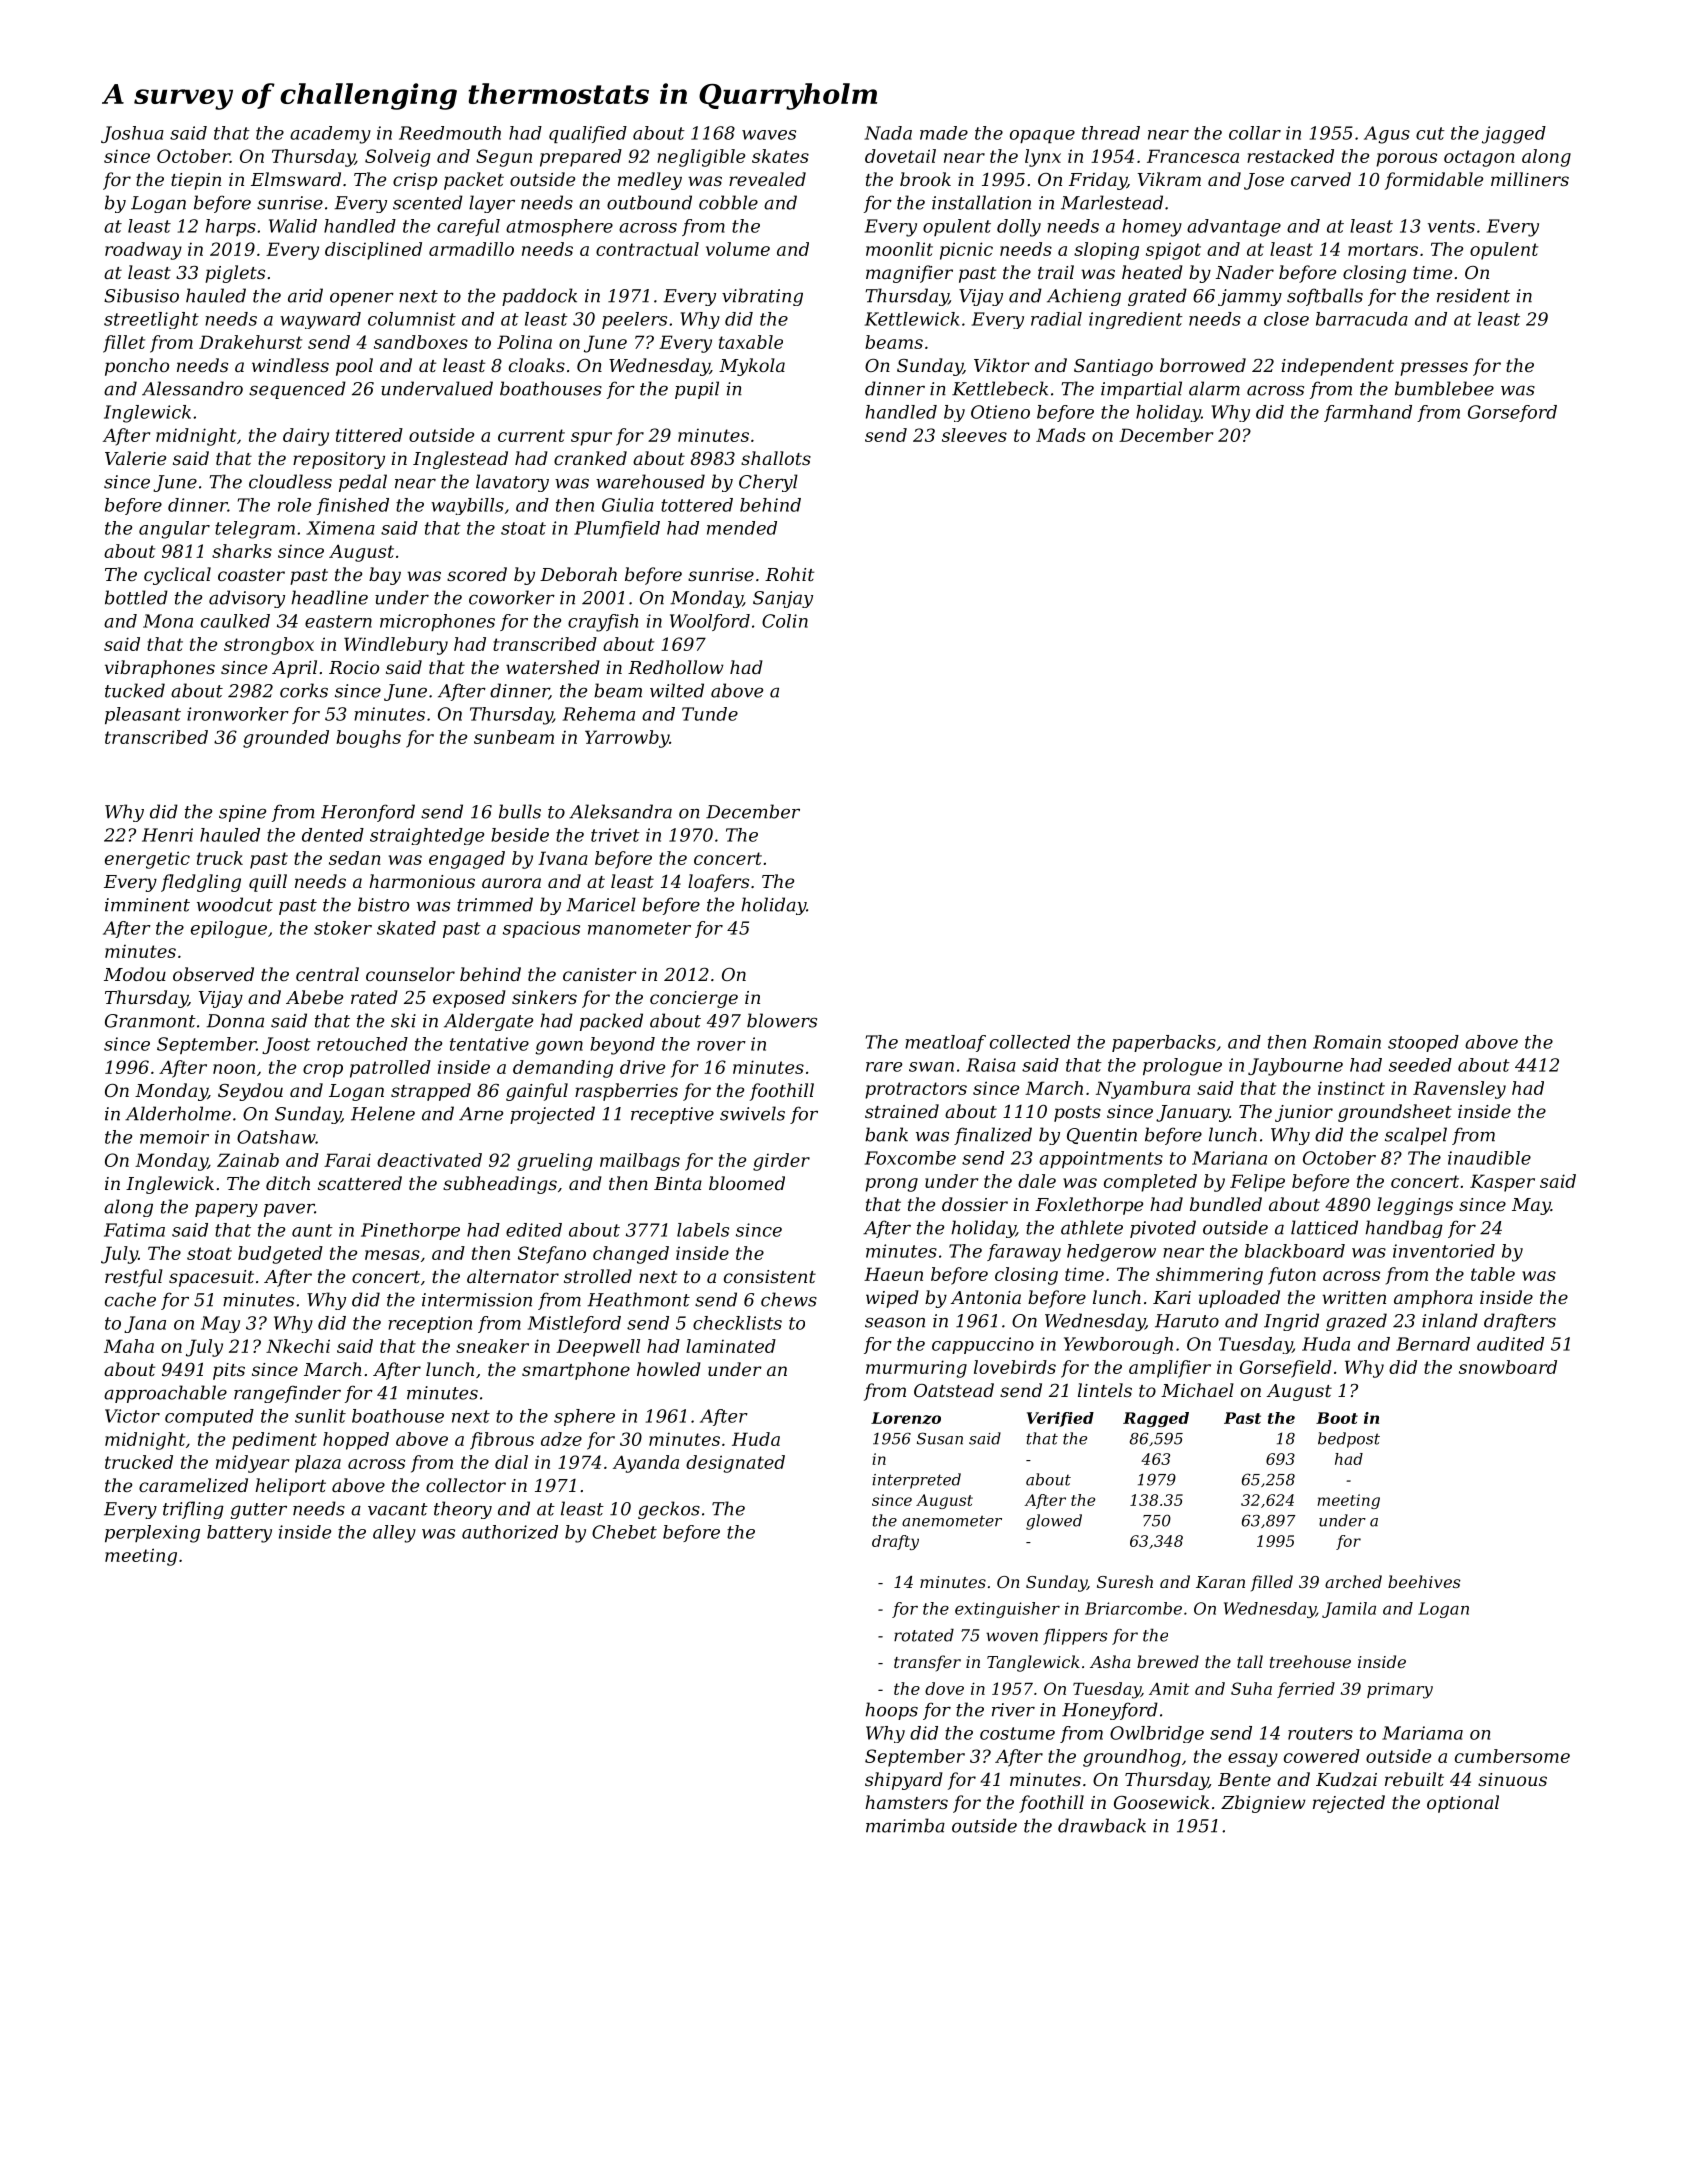 This screenshot has width=1683, height=2178. I want to click on Joshua, so click(132, 134).
